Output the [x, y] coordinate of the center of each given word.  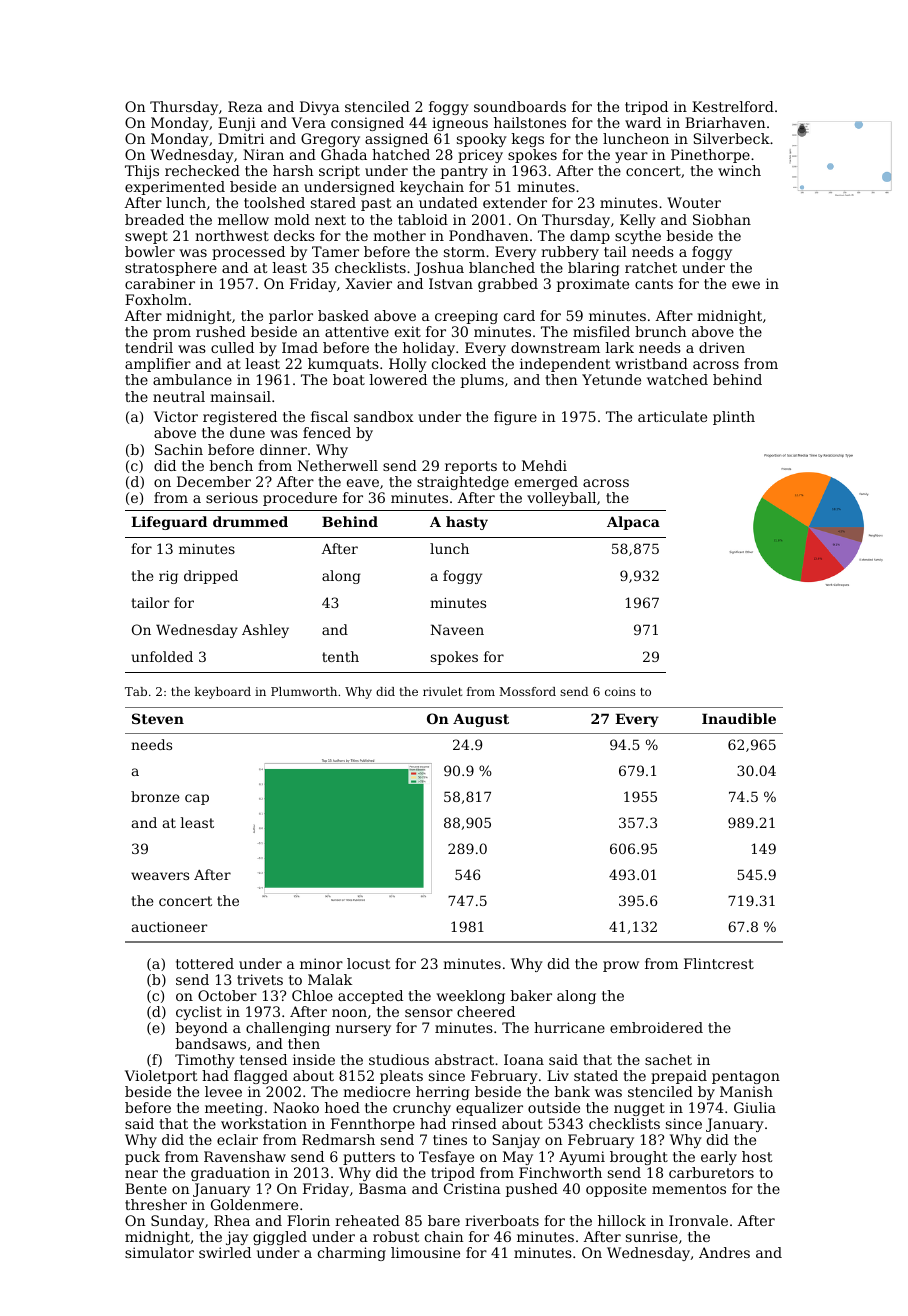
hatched [401, 154]
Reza [245, 106]
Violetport [161, 1077]
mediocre [376, 1091]
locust [369, 963]
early [719, 1158]
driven [722, 347]
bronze [155, 796]
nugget [639, 1109]
